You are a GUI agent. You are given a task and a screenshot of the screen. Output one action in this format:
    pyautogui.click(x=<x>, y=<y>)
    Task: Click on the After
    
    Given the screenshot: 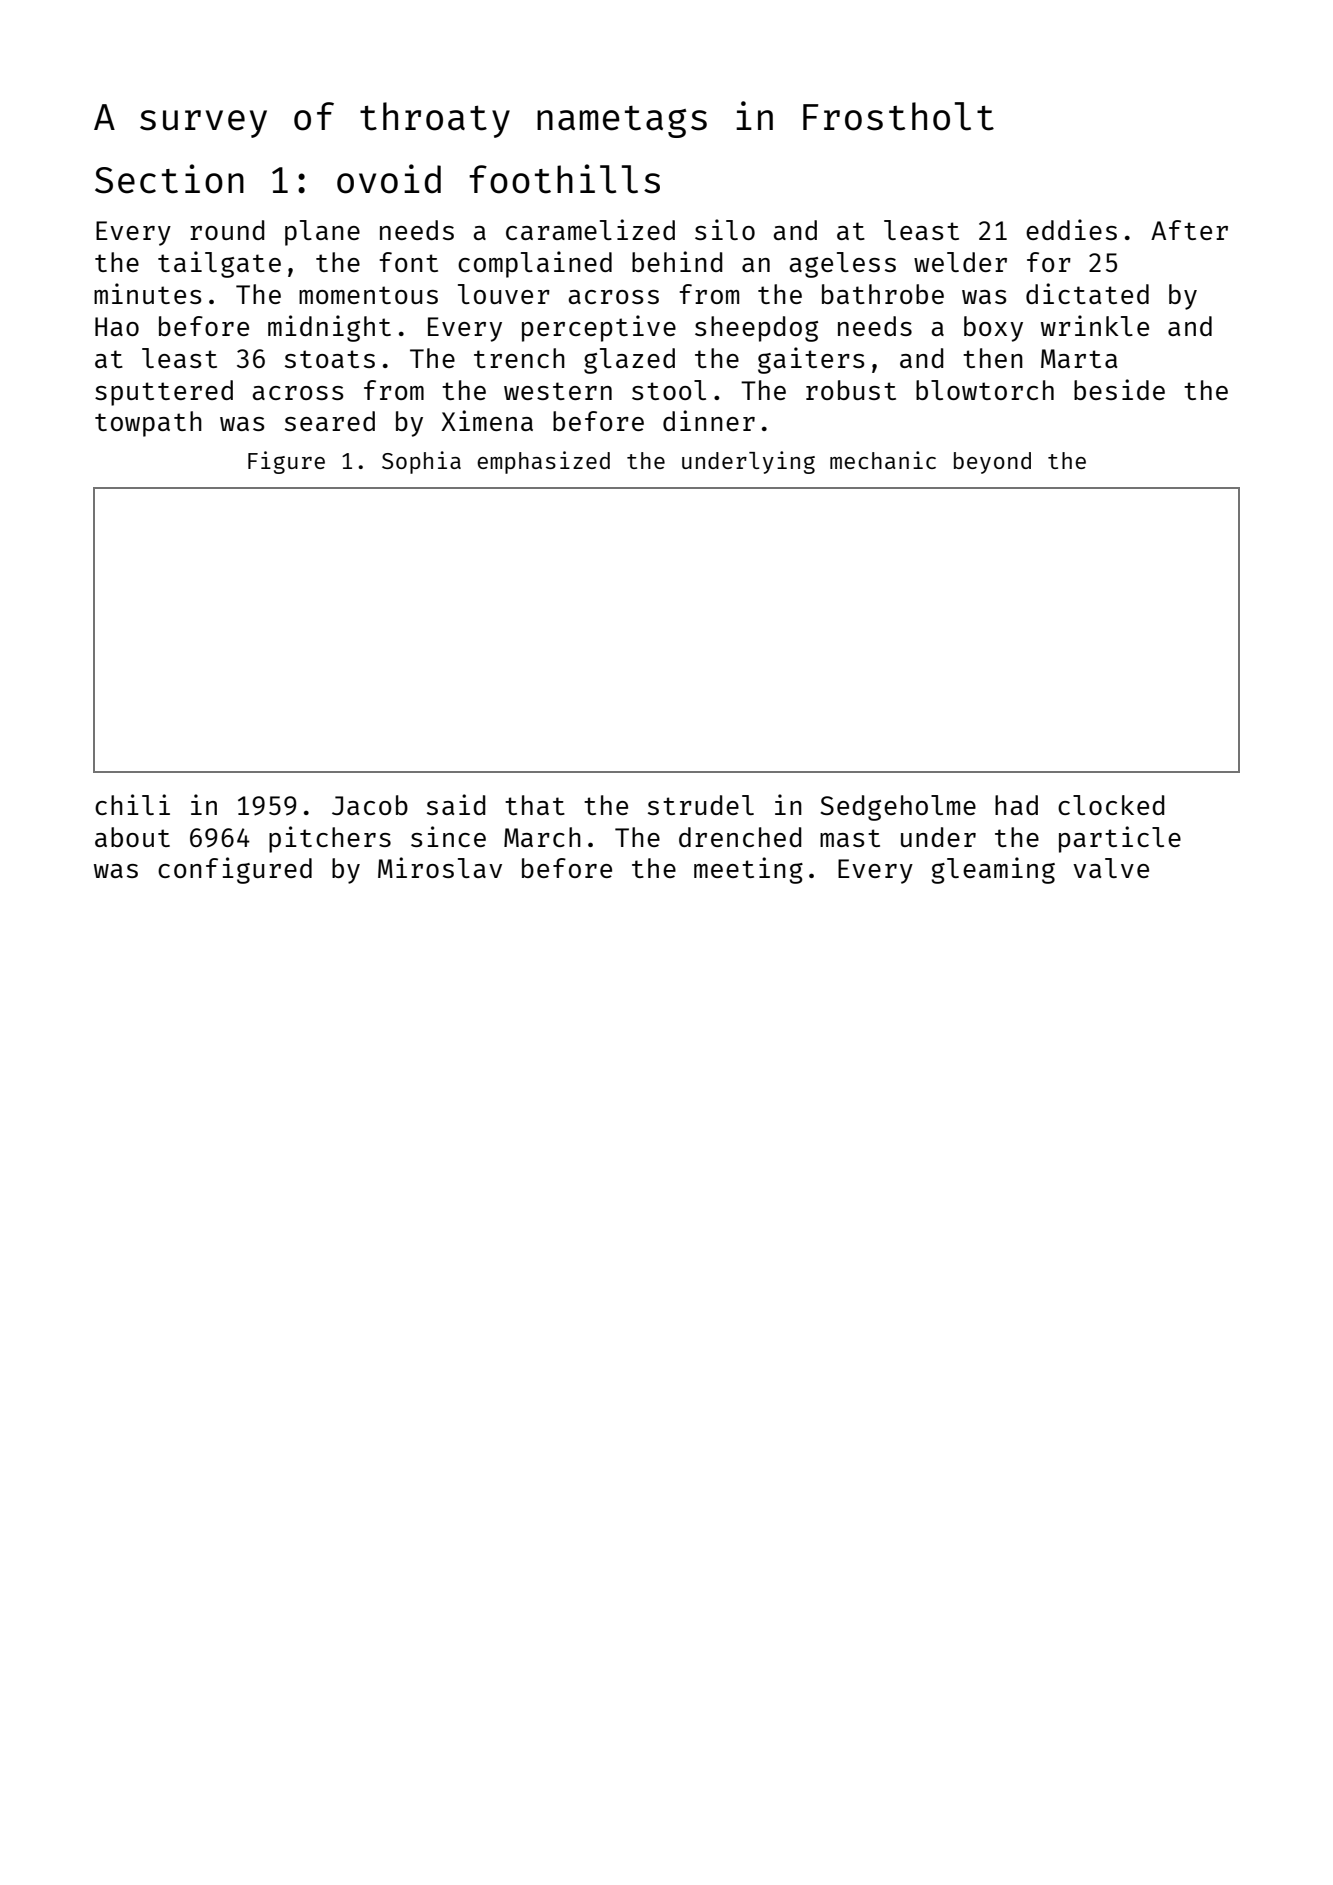 What is the action you would take?
    pyautogui.click(x=1189, y=230)
